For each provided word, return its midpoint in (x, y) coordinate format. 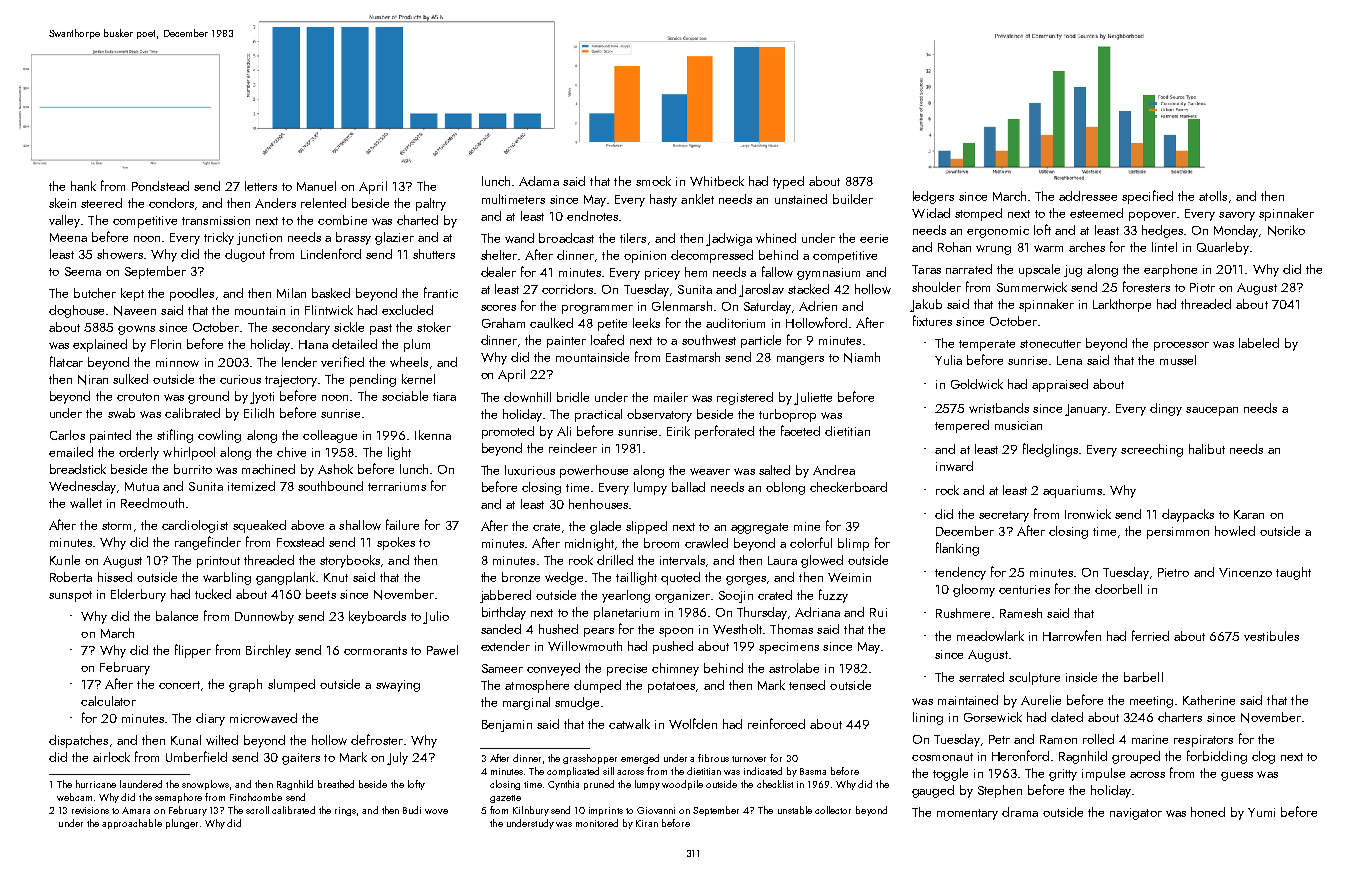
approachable (132, 824)
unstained (801, 199)
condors (171, 203)
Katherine (1209, 700)
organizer (682, 597)
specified (1147, 197)
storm (116, 526)
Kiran (647, 823)
